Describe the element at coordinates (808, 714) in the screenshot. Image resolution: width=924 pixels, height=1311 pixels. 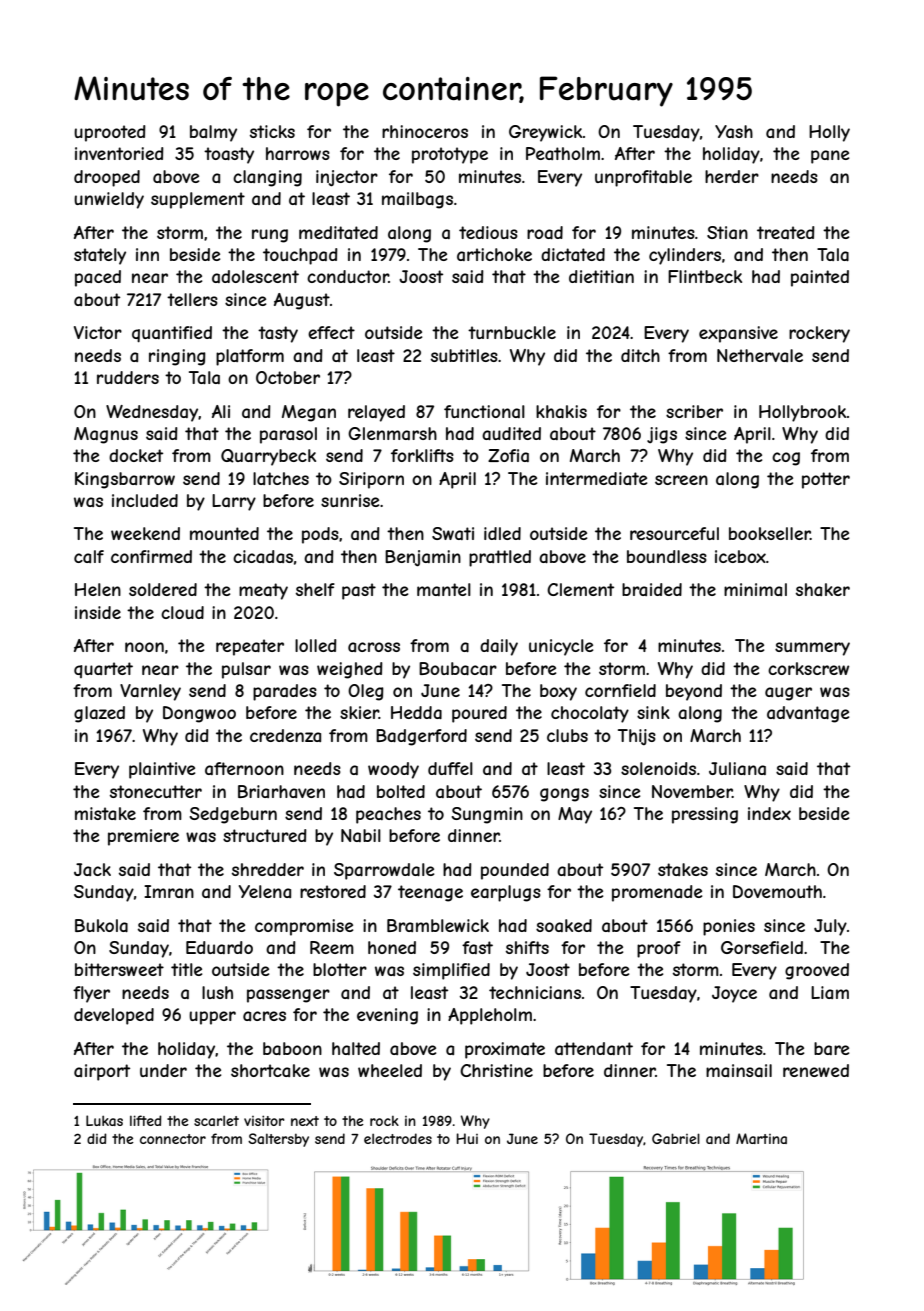
I see `advantage` at that location.
